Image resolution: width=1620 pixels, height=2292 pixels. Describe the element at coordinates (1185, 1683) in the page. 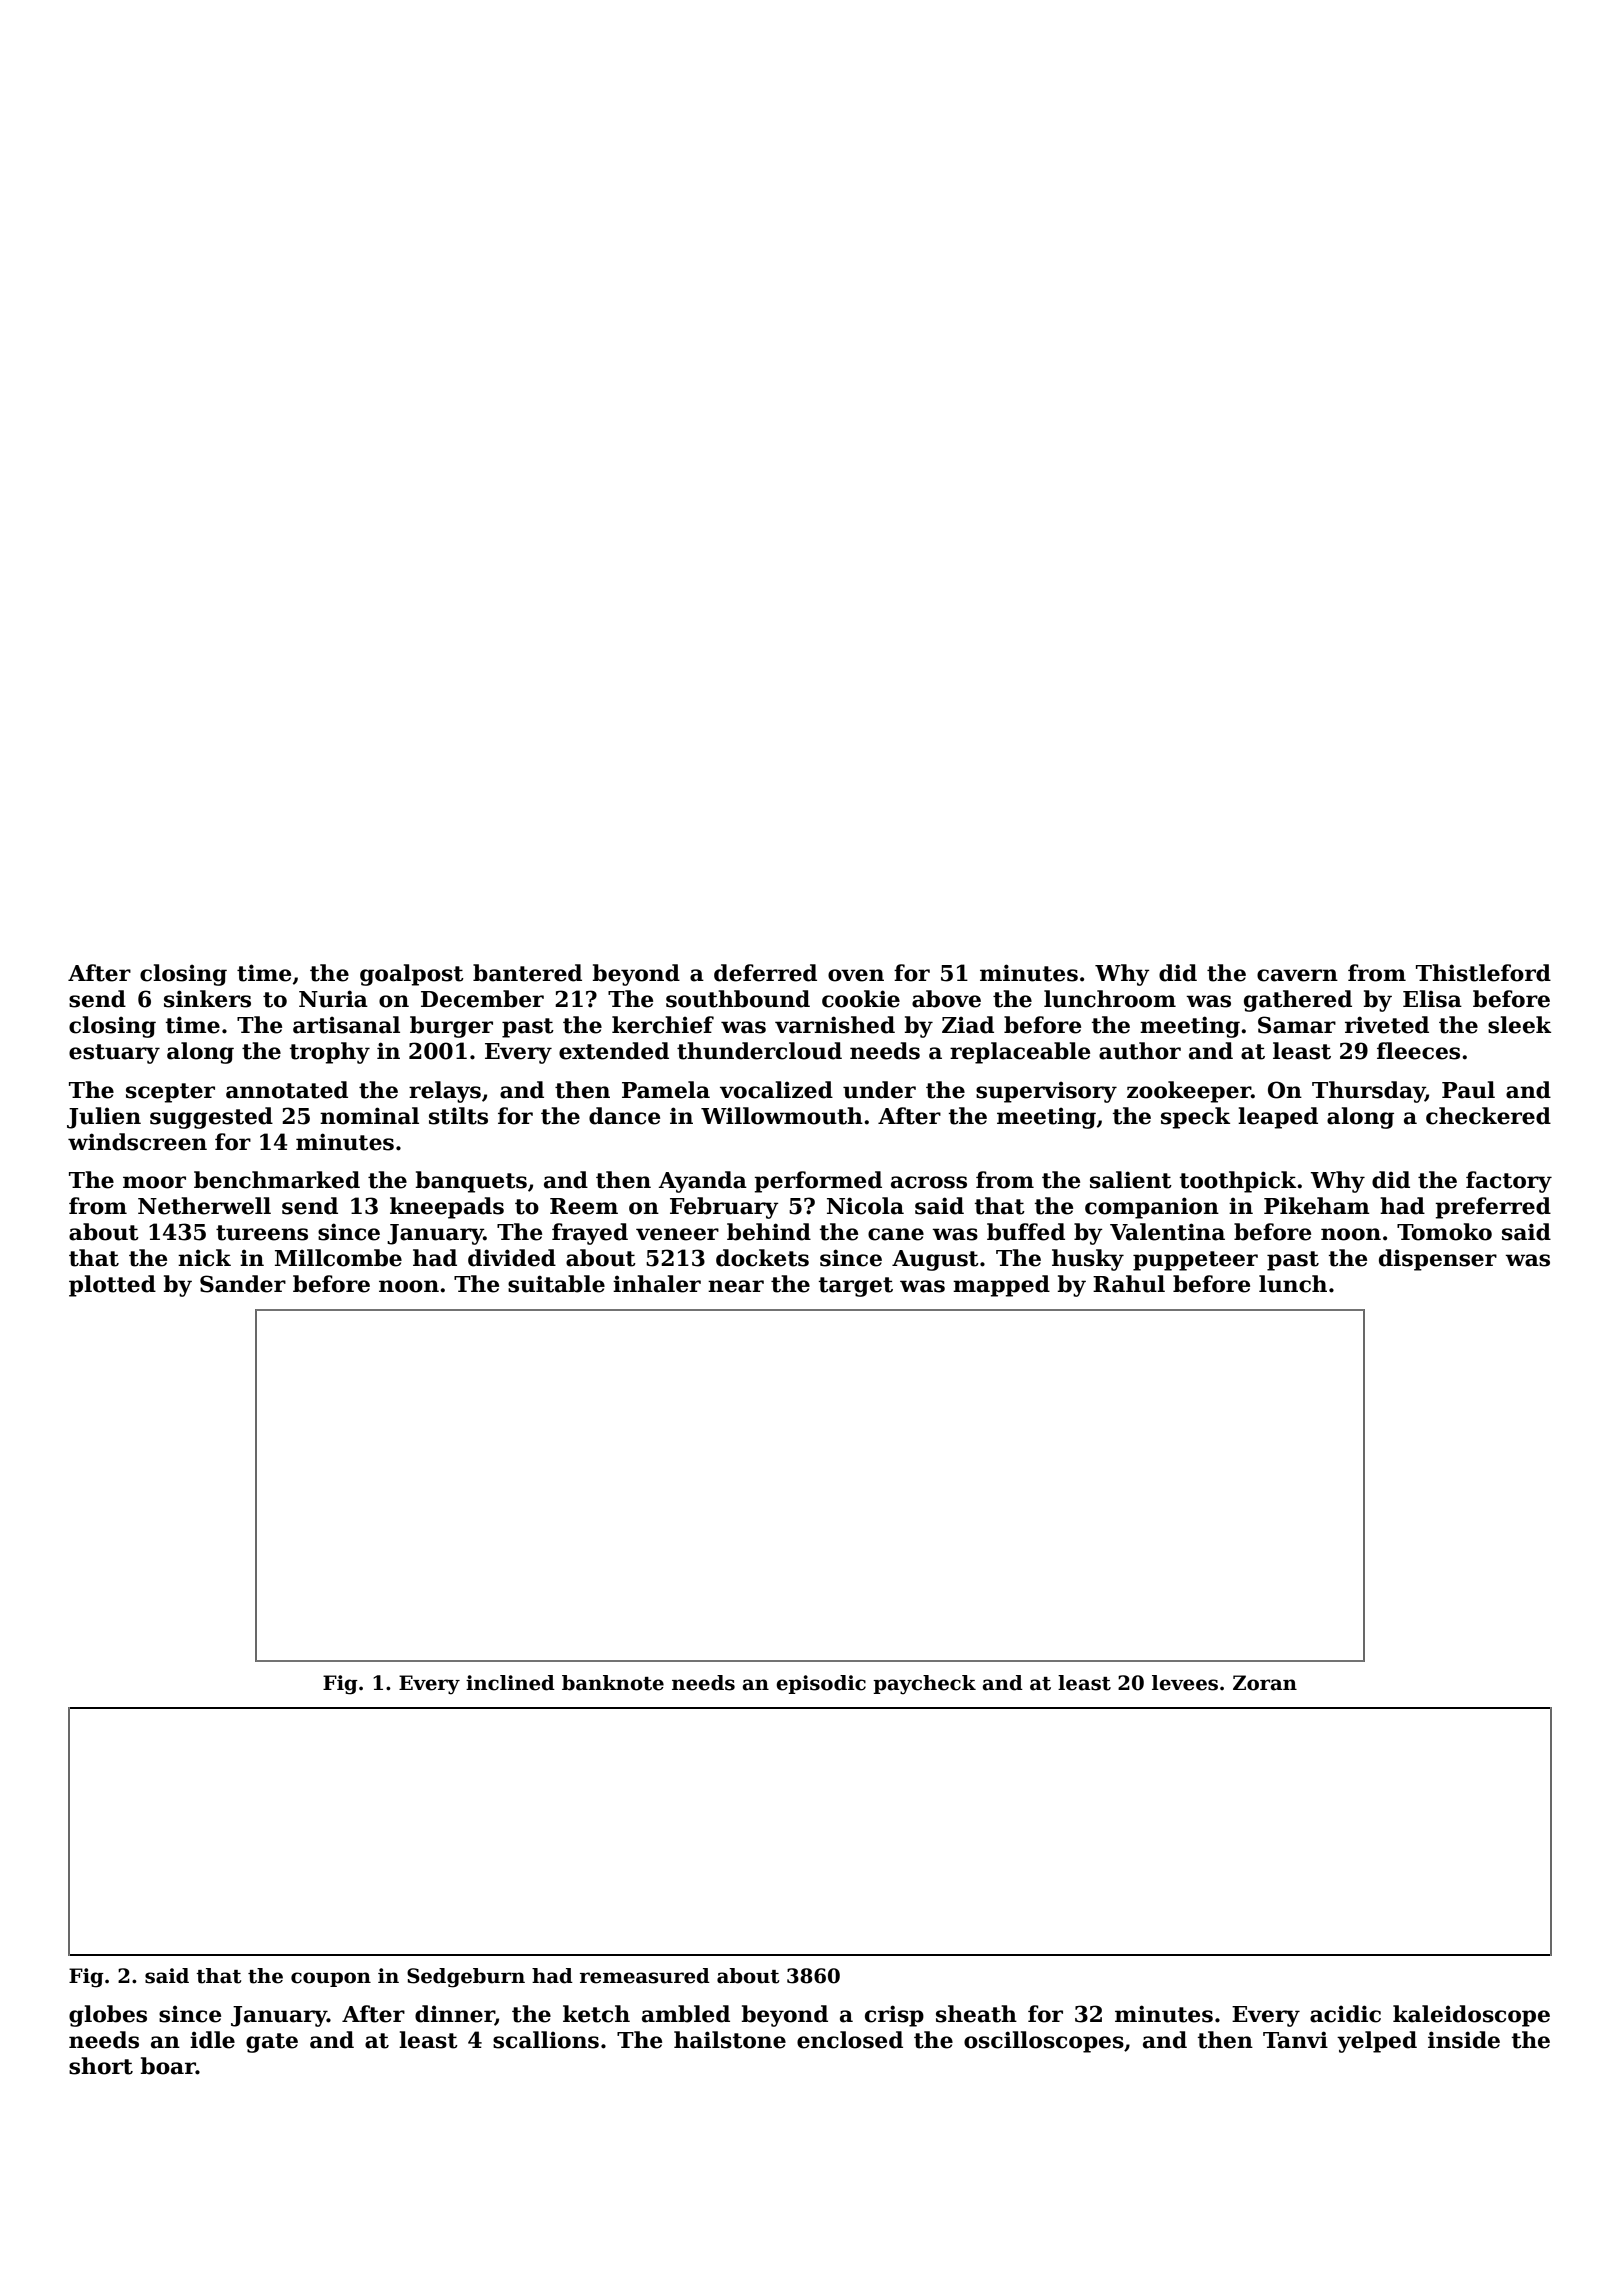

I see `levees` at that location.
